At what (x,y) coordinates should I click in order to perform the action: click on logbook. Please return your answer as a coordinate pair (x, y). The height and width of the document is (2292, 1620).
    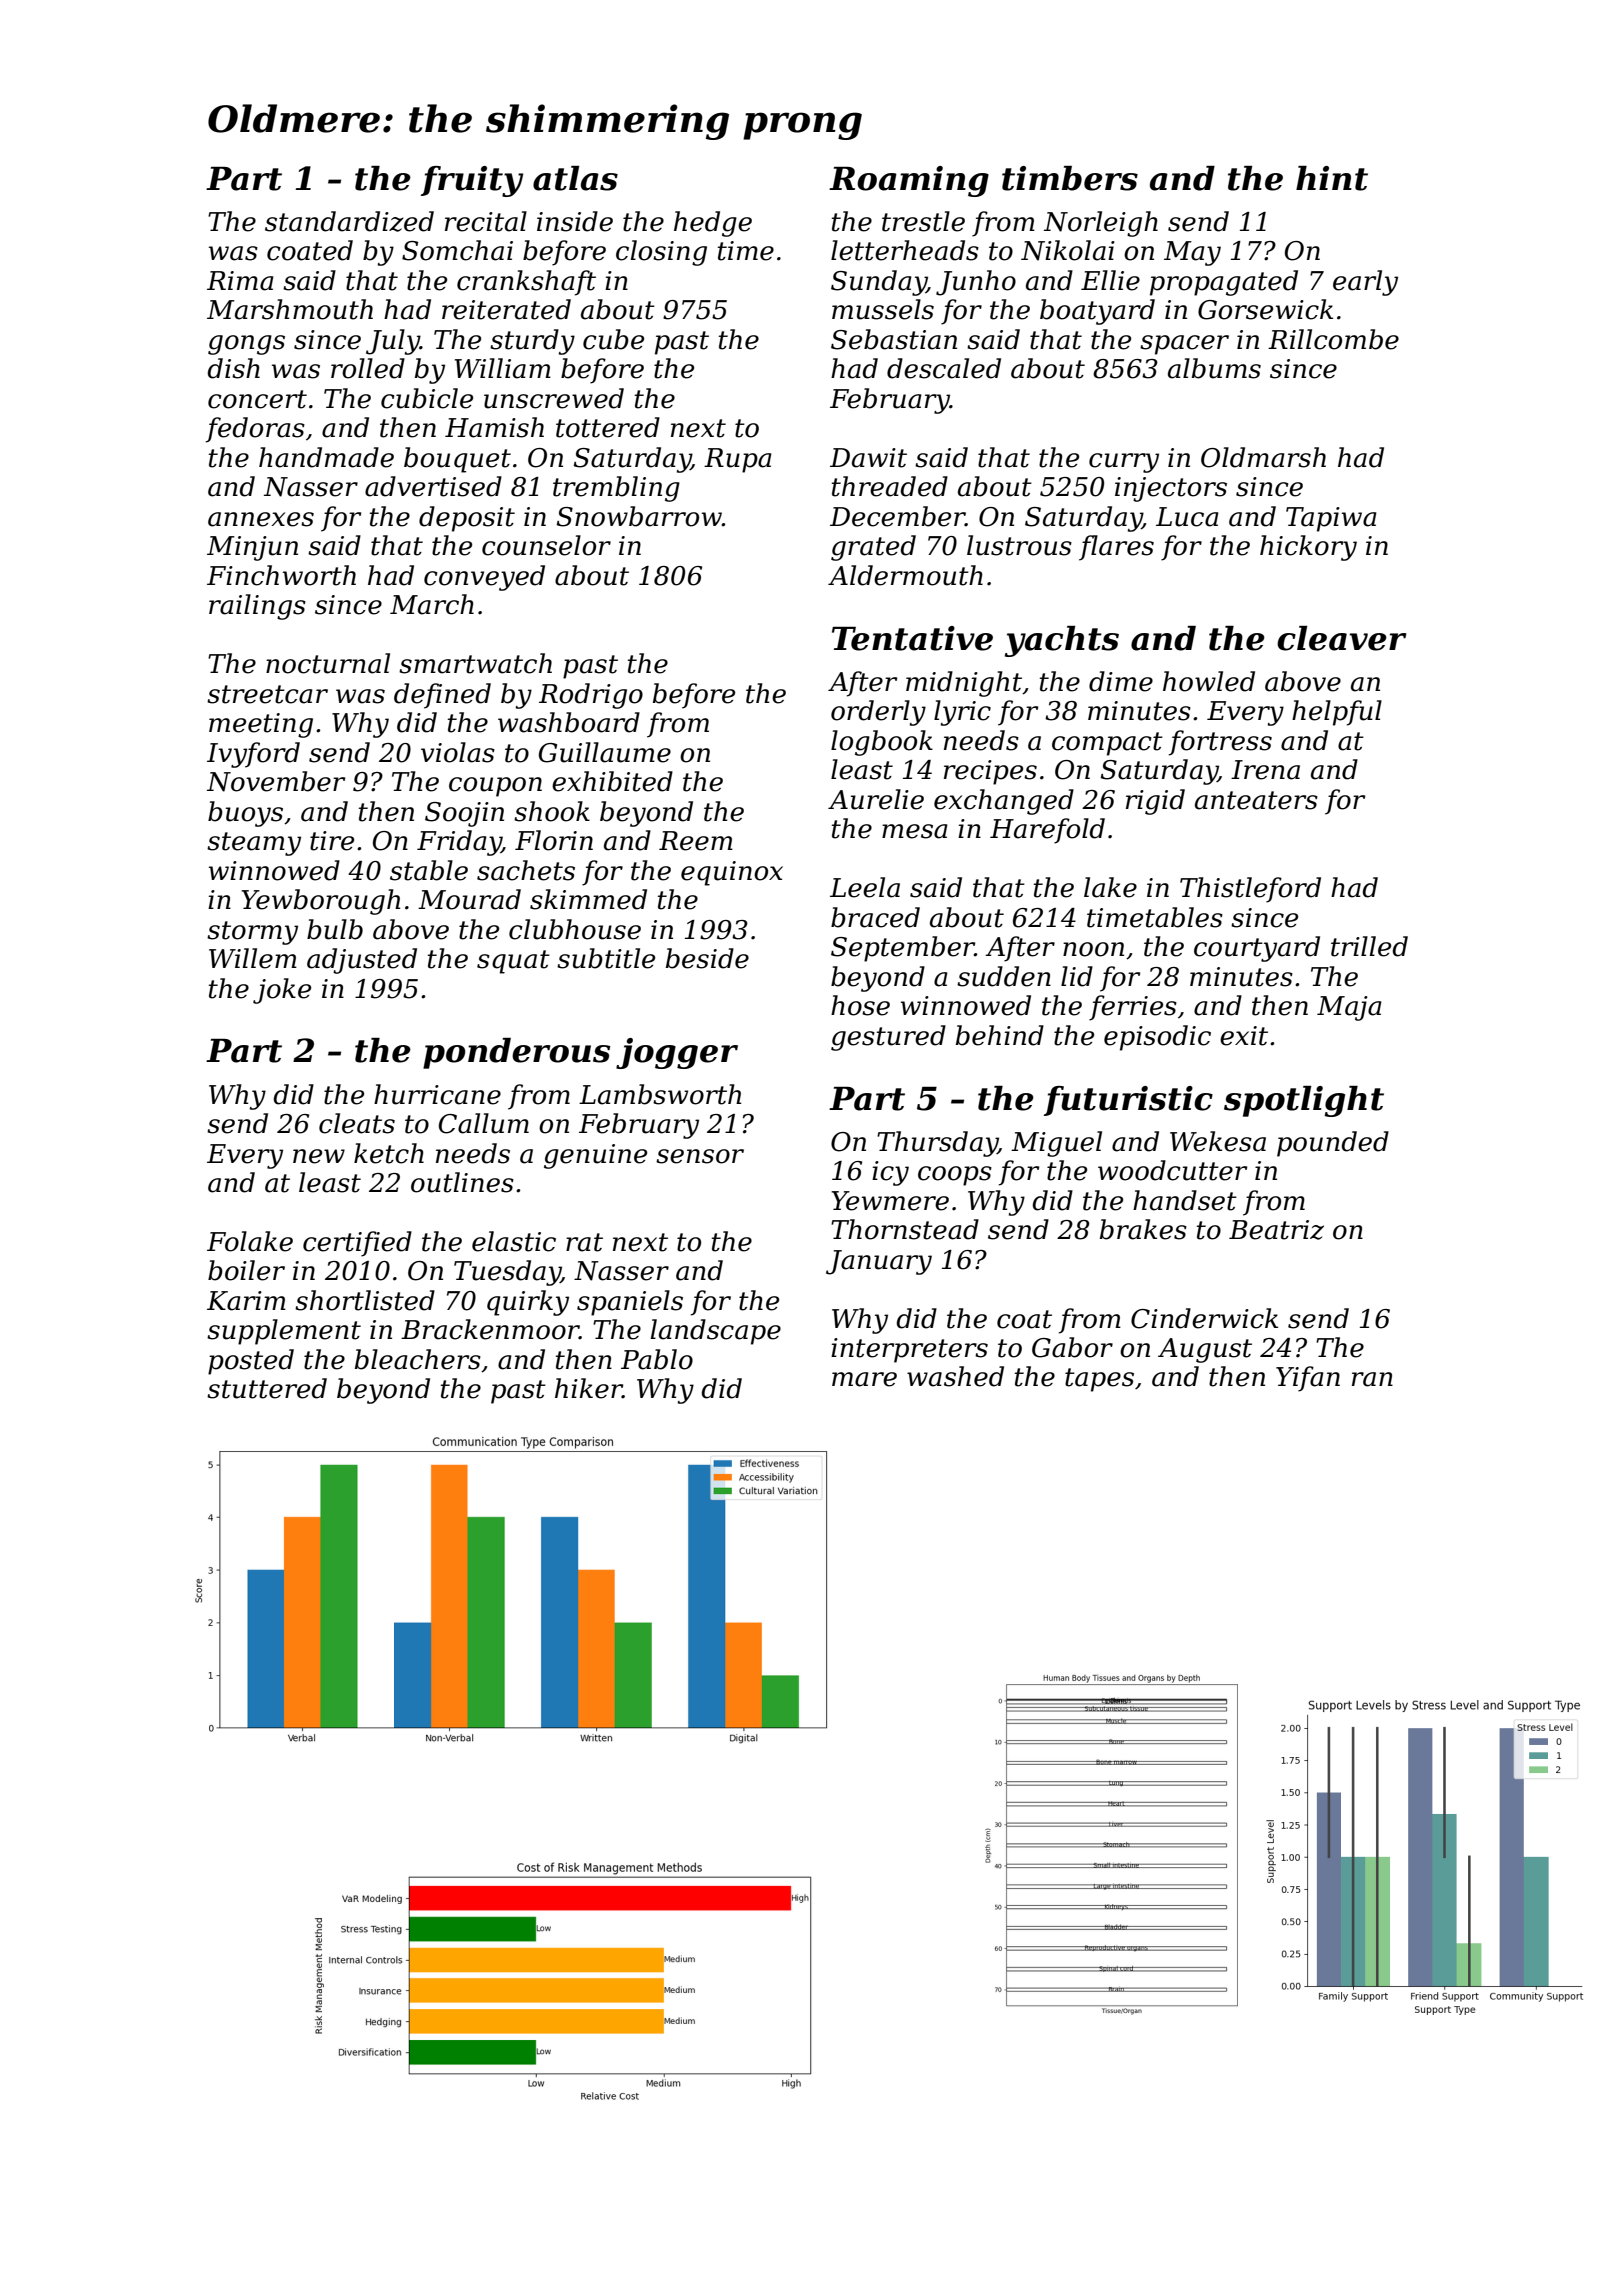
    Looking at the image, I should click on (882, 743).
